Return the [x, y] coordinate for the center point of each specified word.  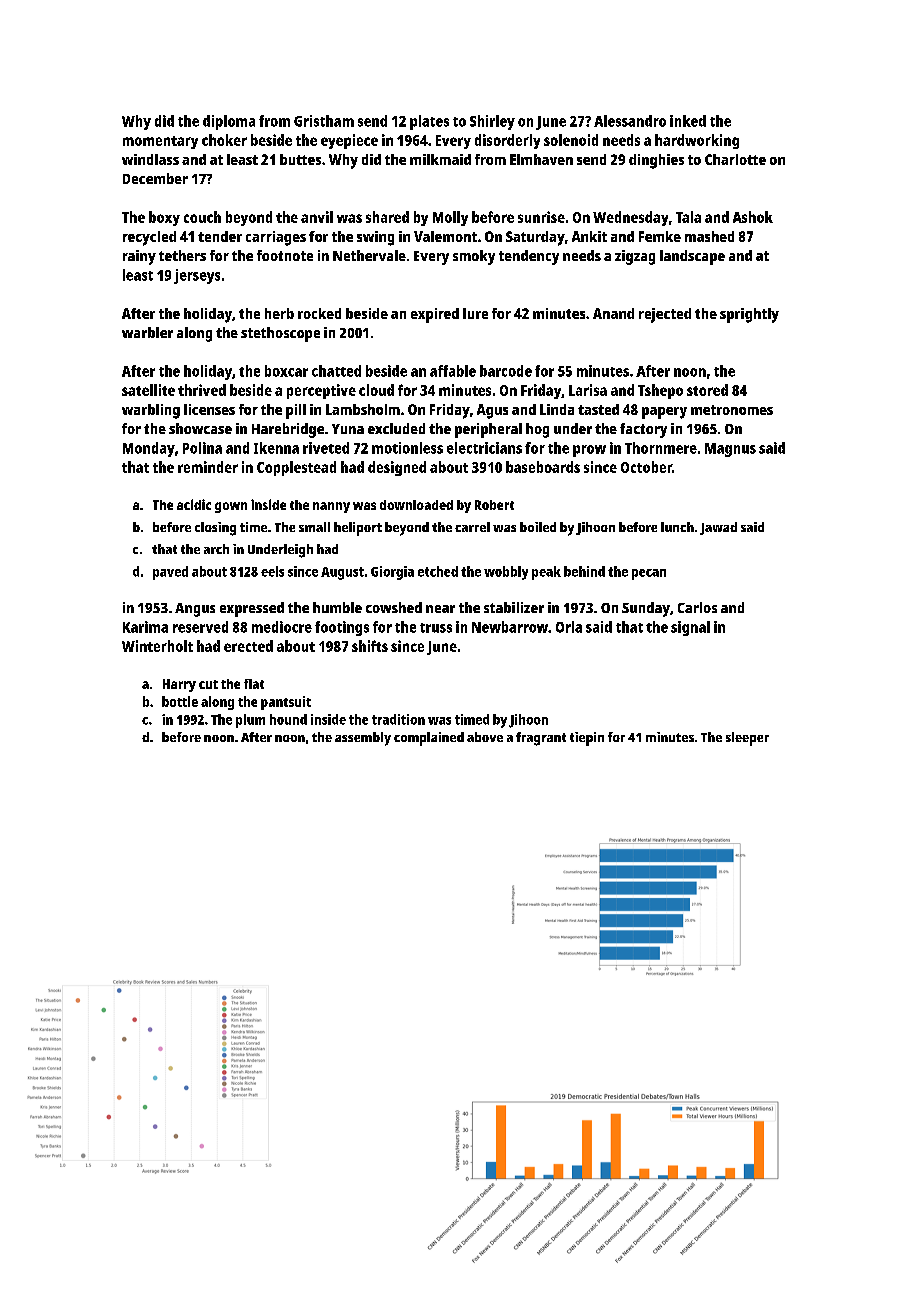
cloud [376, 390]
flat [254, 684]
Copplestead [296, 468]
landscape [692, 257]
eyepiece [349, 141]
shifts [370, 646]
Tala [688, 217]
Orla [569, 627]
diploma [229, 122]
